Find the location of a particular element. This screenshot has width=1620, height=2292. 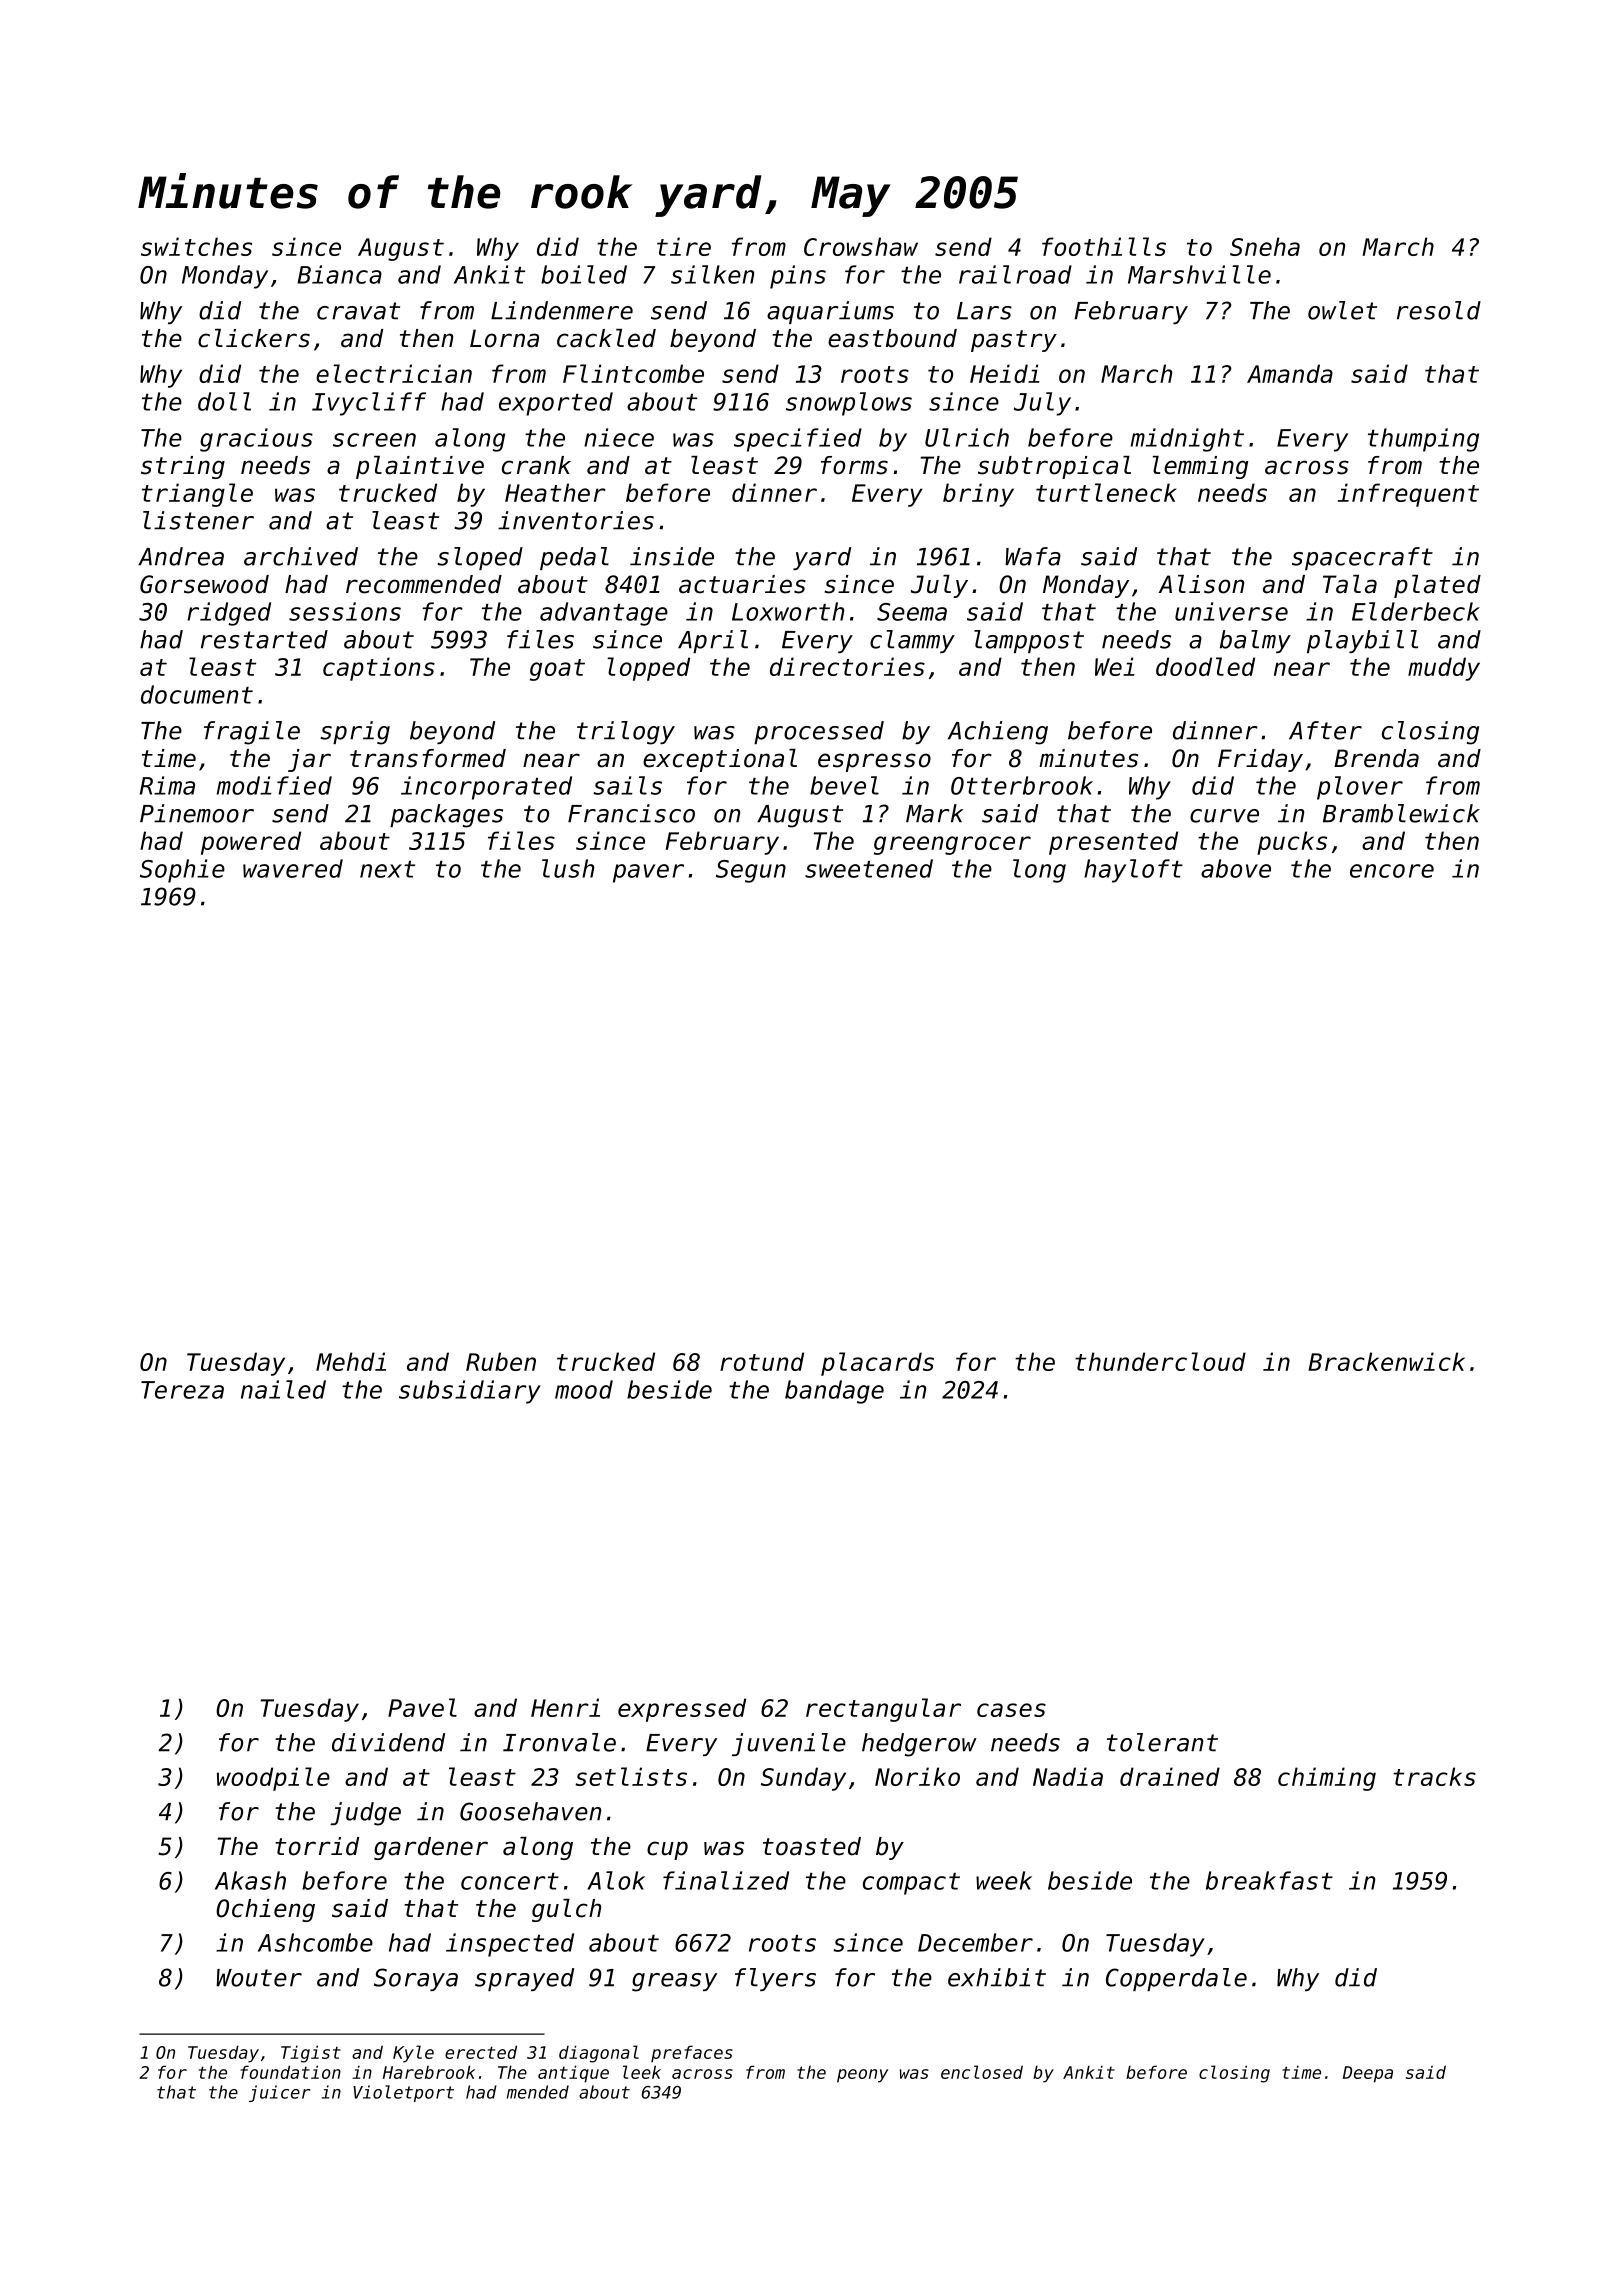

doll is located at coordinates (224, 401).
